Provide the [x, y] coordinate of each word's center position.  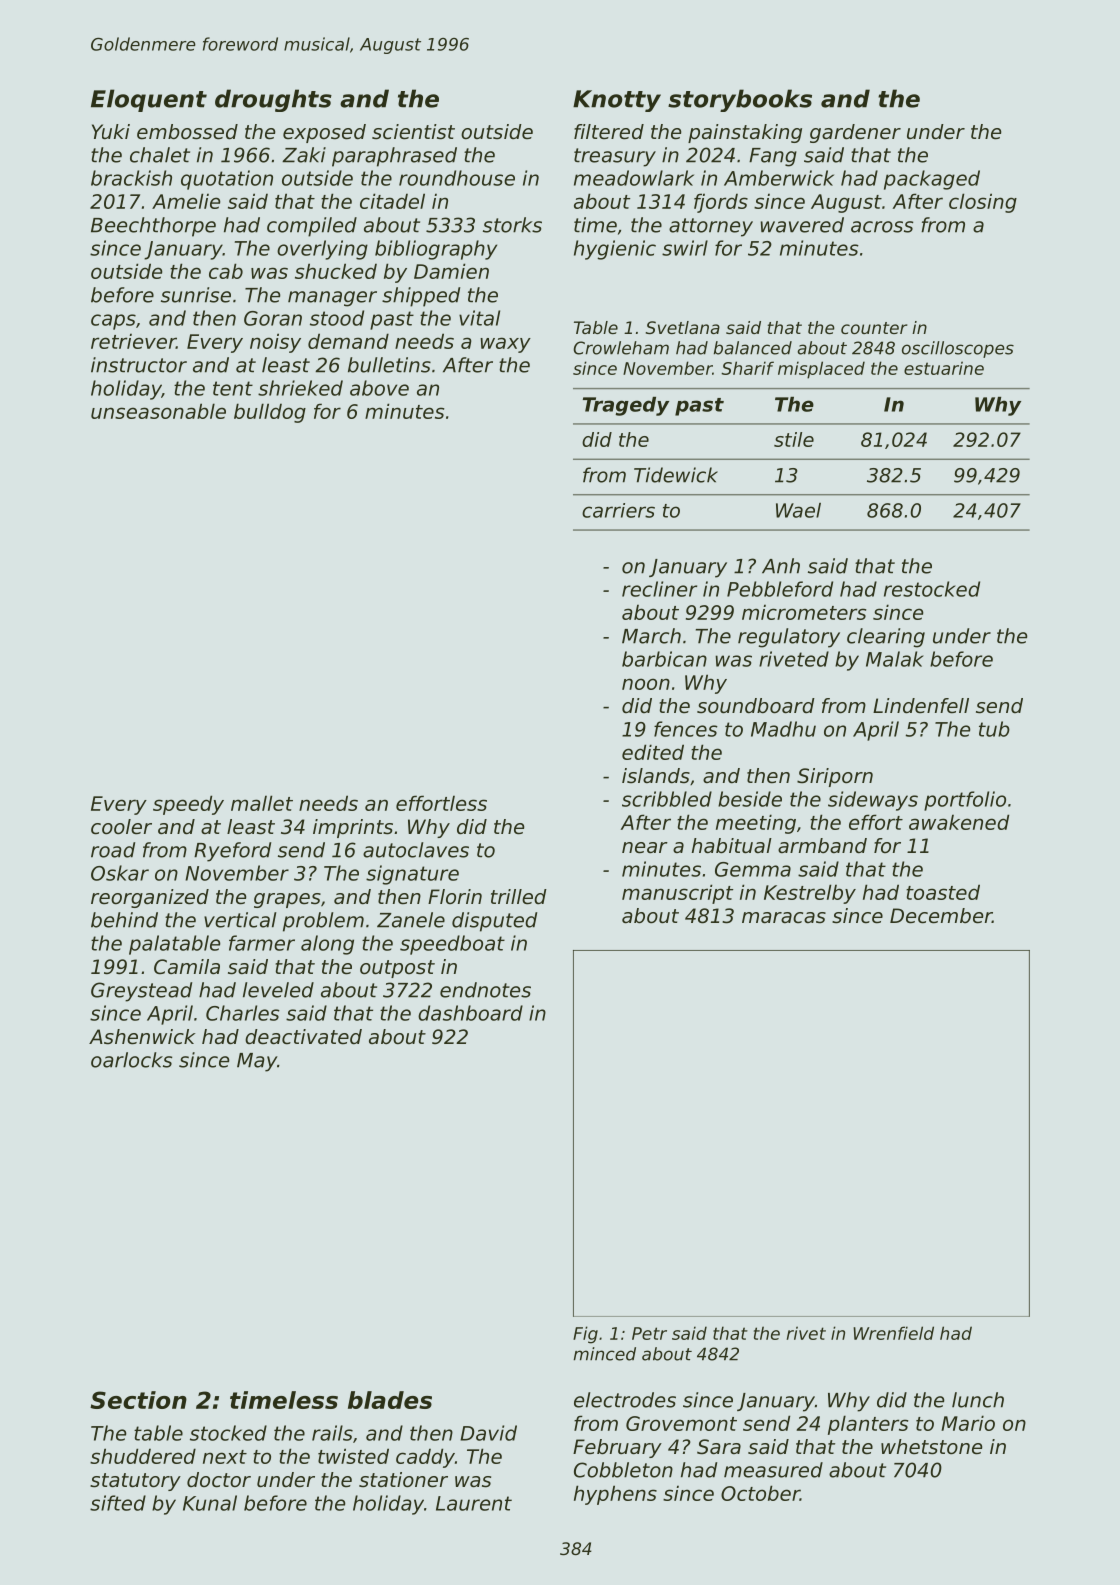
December [941, 916]
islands [656, 776]
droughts [273, 100]
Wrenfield [893, 1333]
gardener [855, 133]
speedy [188, 805]
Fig [585, 1335]
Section [138, 1400]
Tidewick [676, 475]
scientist [413, 132]
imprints [353, 828]
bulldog [270, 413]
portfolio [965, 801]
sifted [118, 1503]
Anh [781, 566]
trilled [519, 897]
